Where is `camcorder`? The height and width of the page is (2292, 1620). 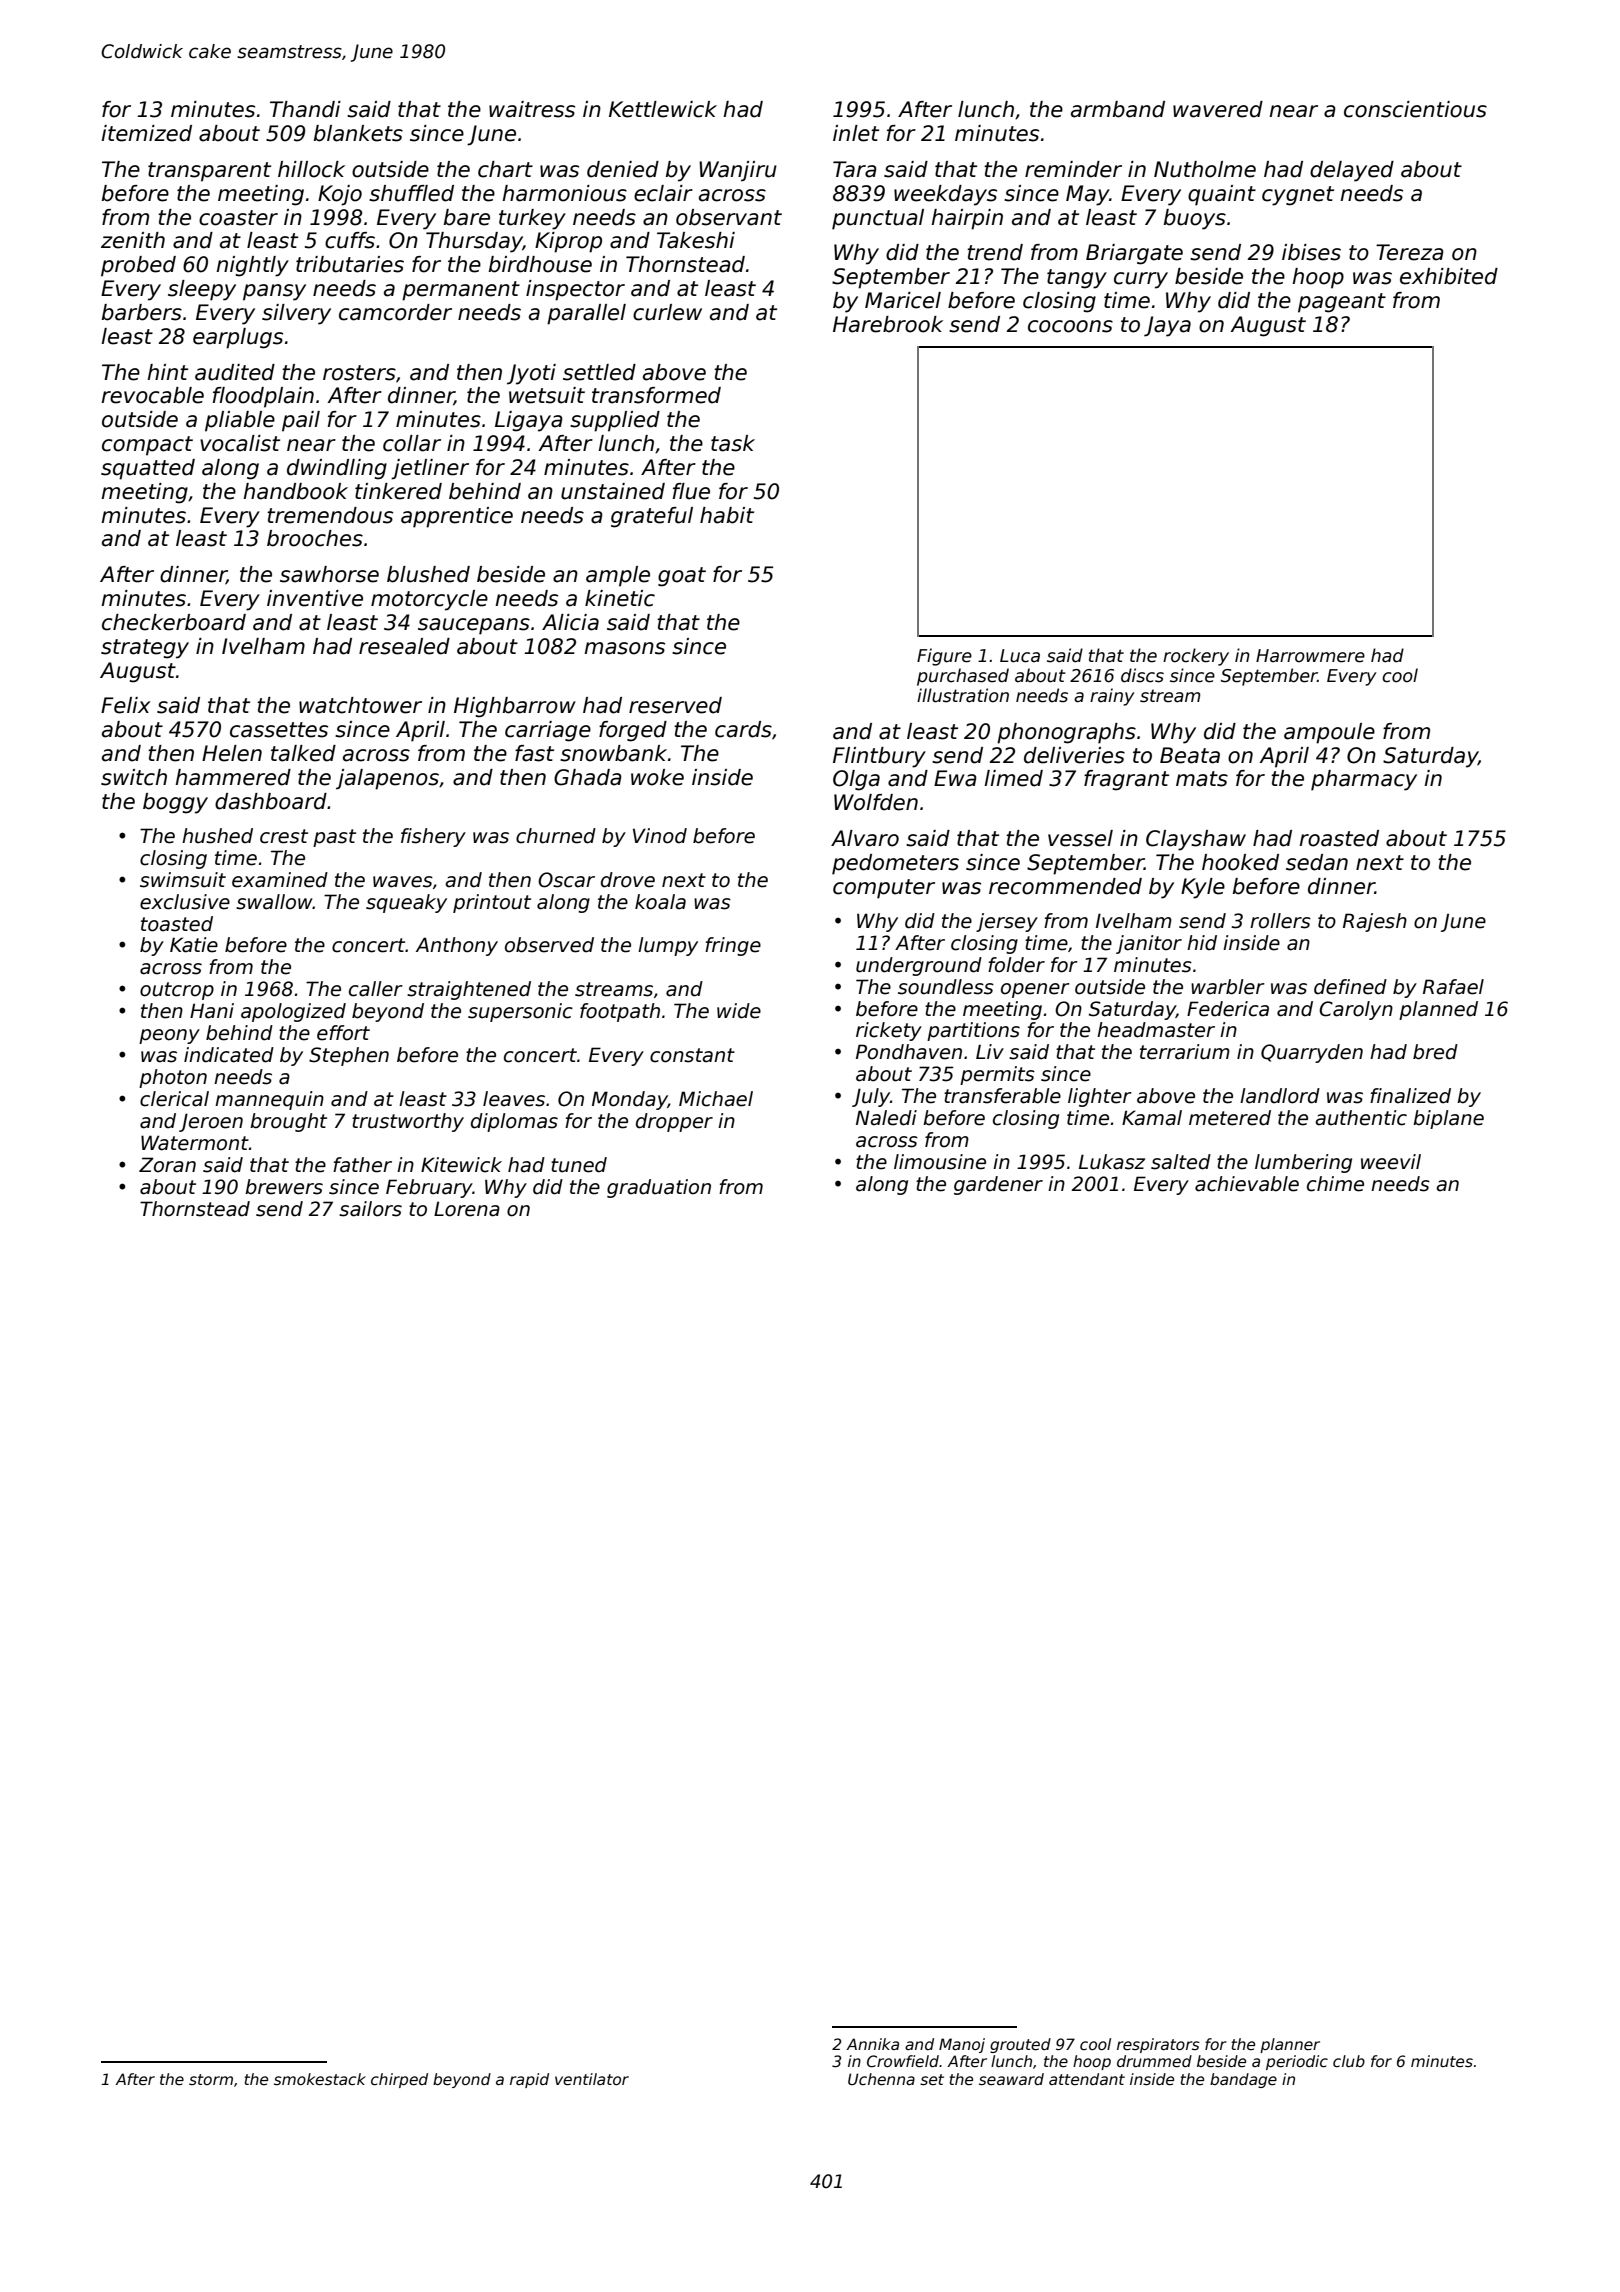 camcorder is located at coordinates (395, 312).
